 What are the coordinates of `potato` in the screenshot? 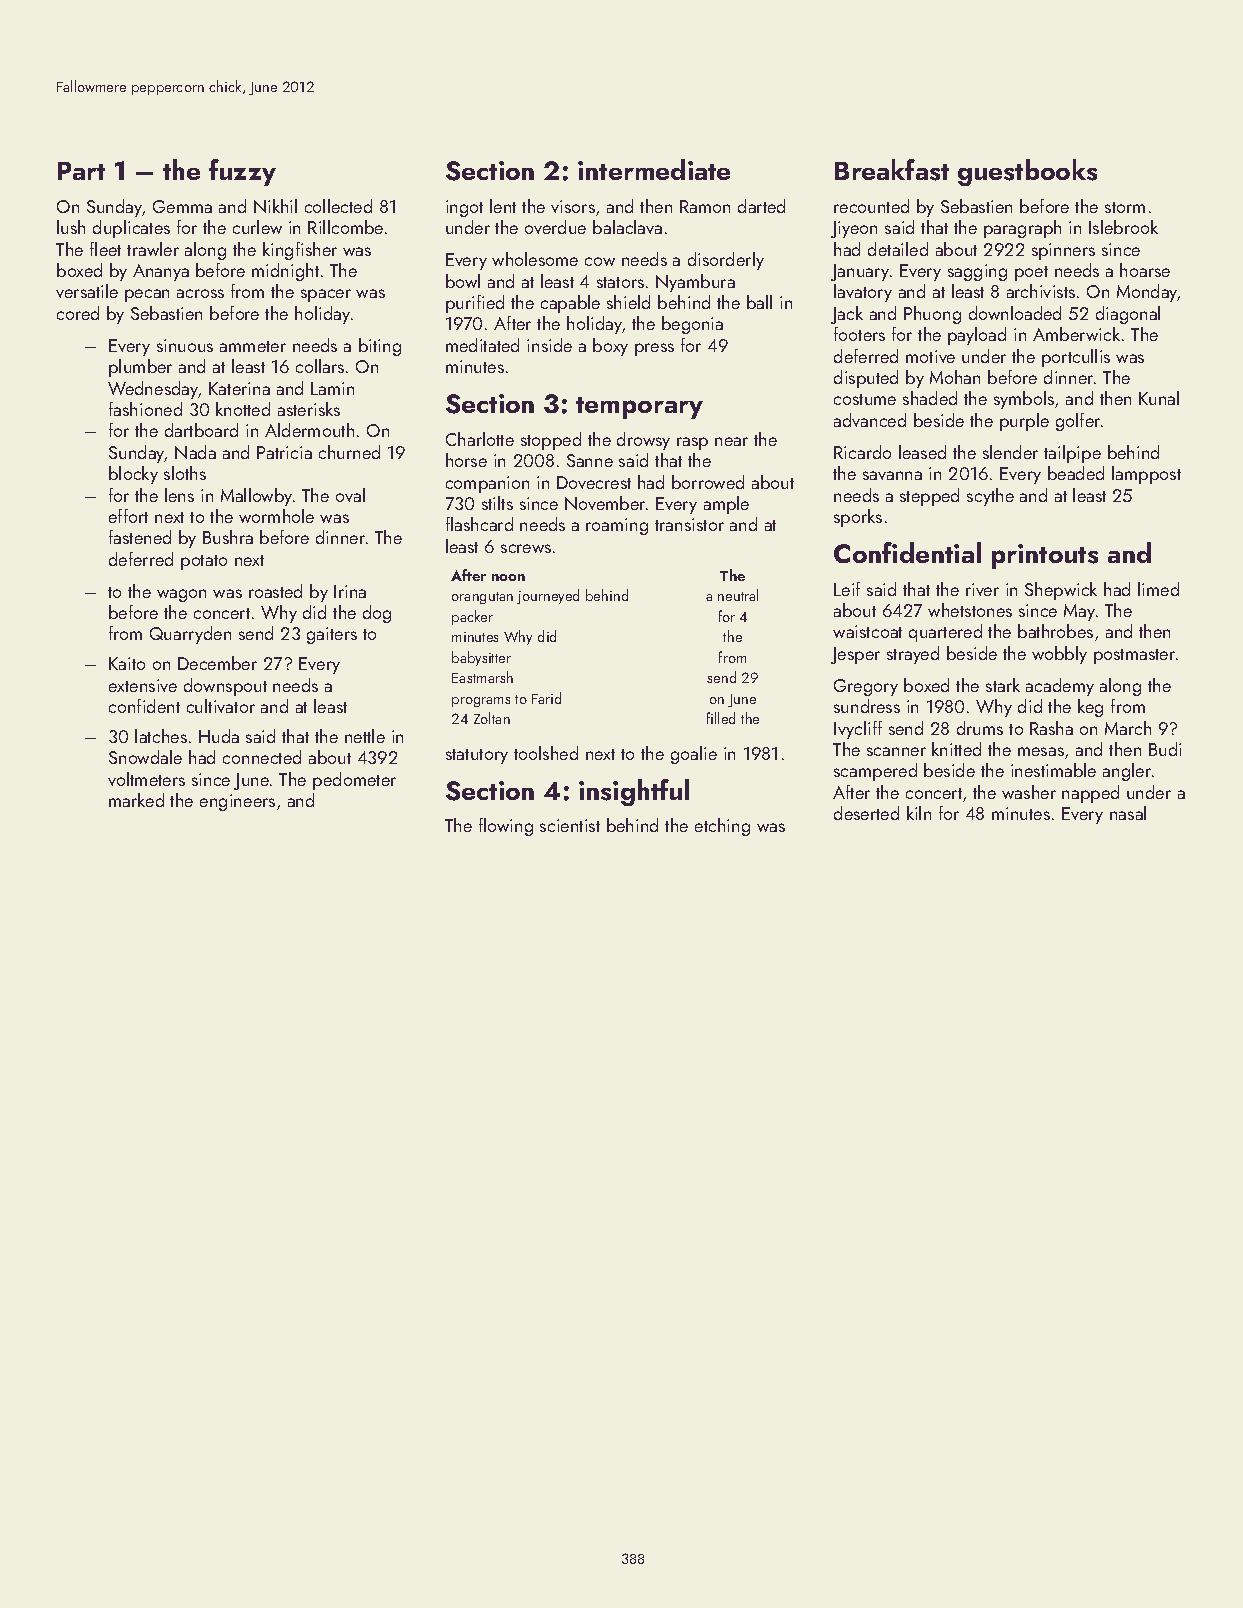 It's located at (204, 562).
